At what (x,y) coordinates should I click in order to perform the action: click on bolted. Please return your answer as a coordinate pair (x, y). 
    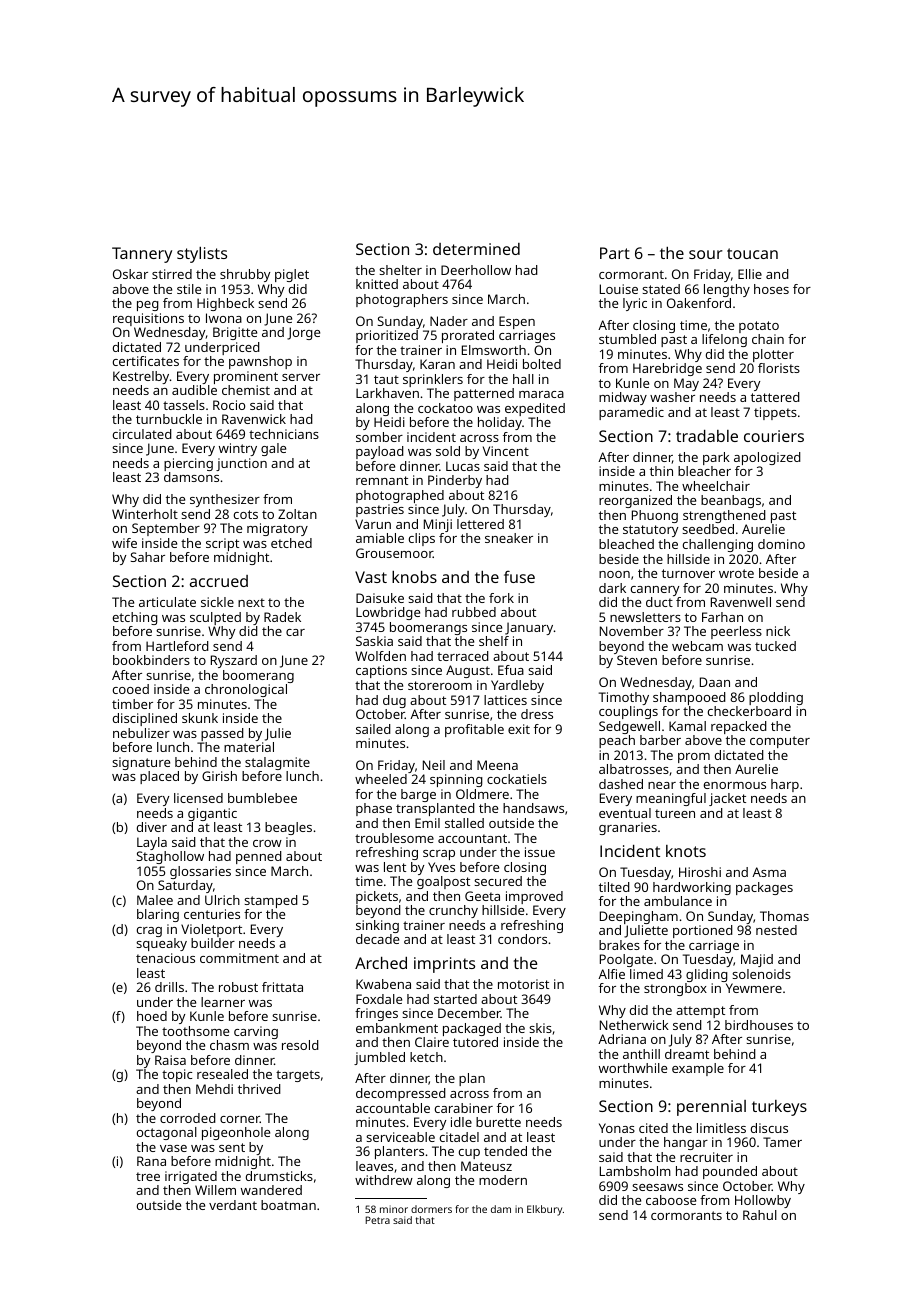
    Looking at the image, I should click on (542, 364).
